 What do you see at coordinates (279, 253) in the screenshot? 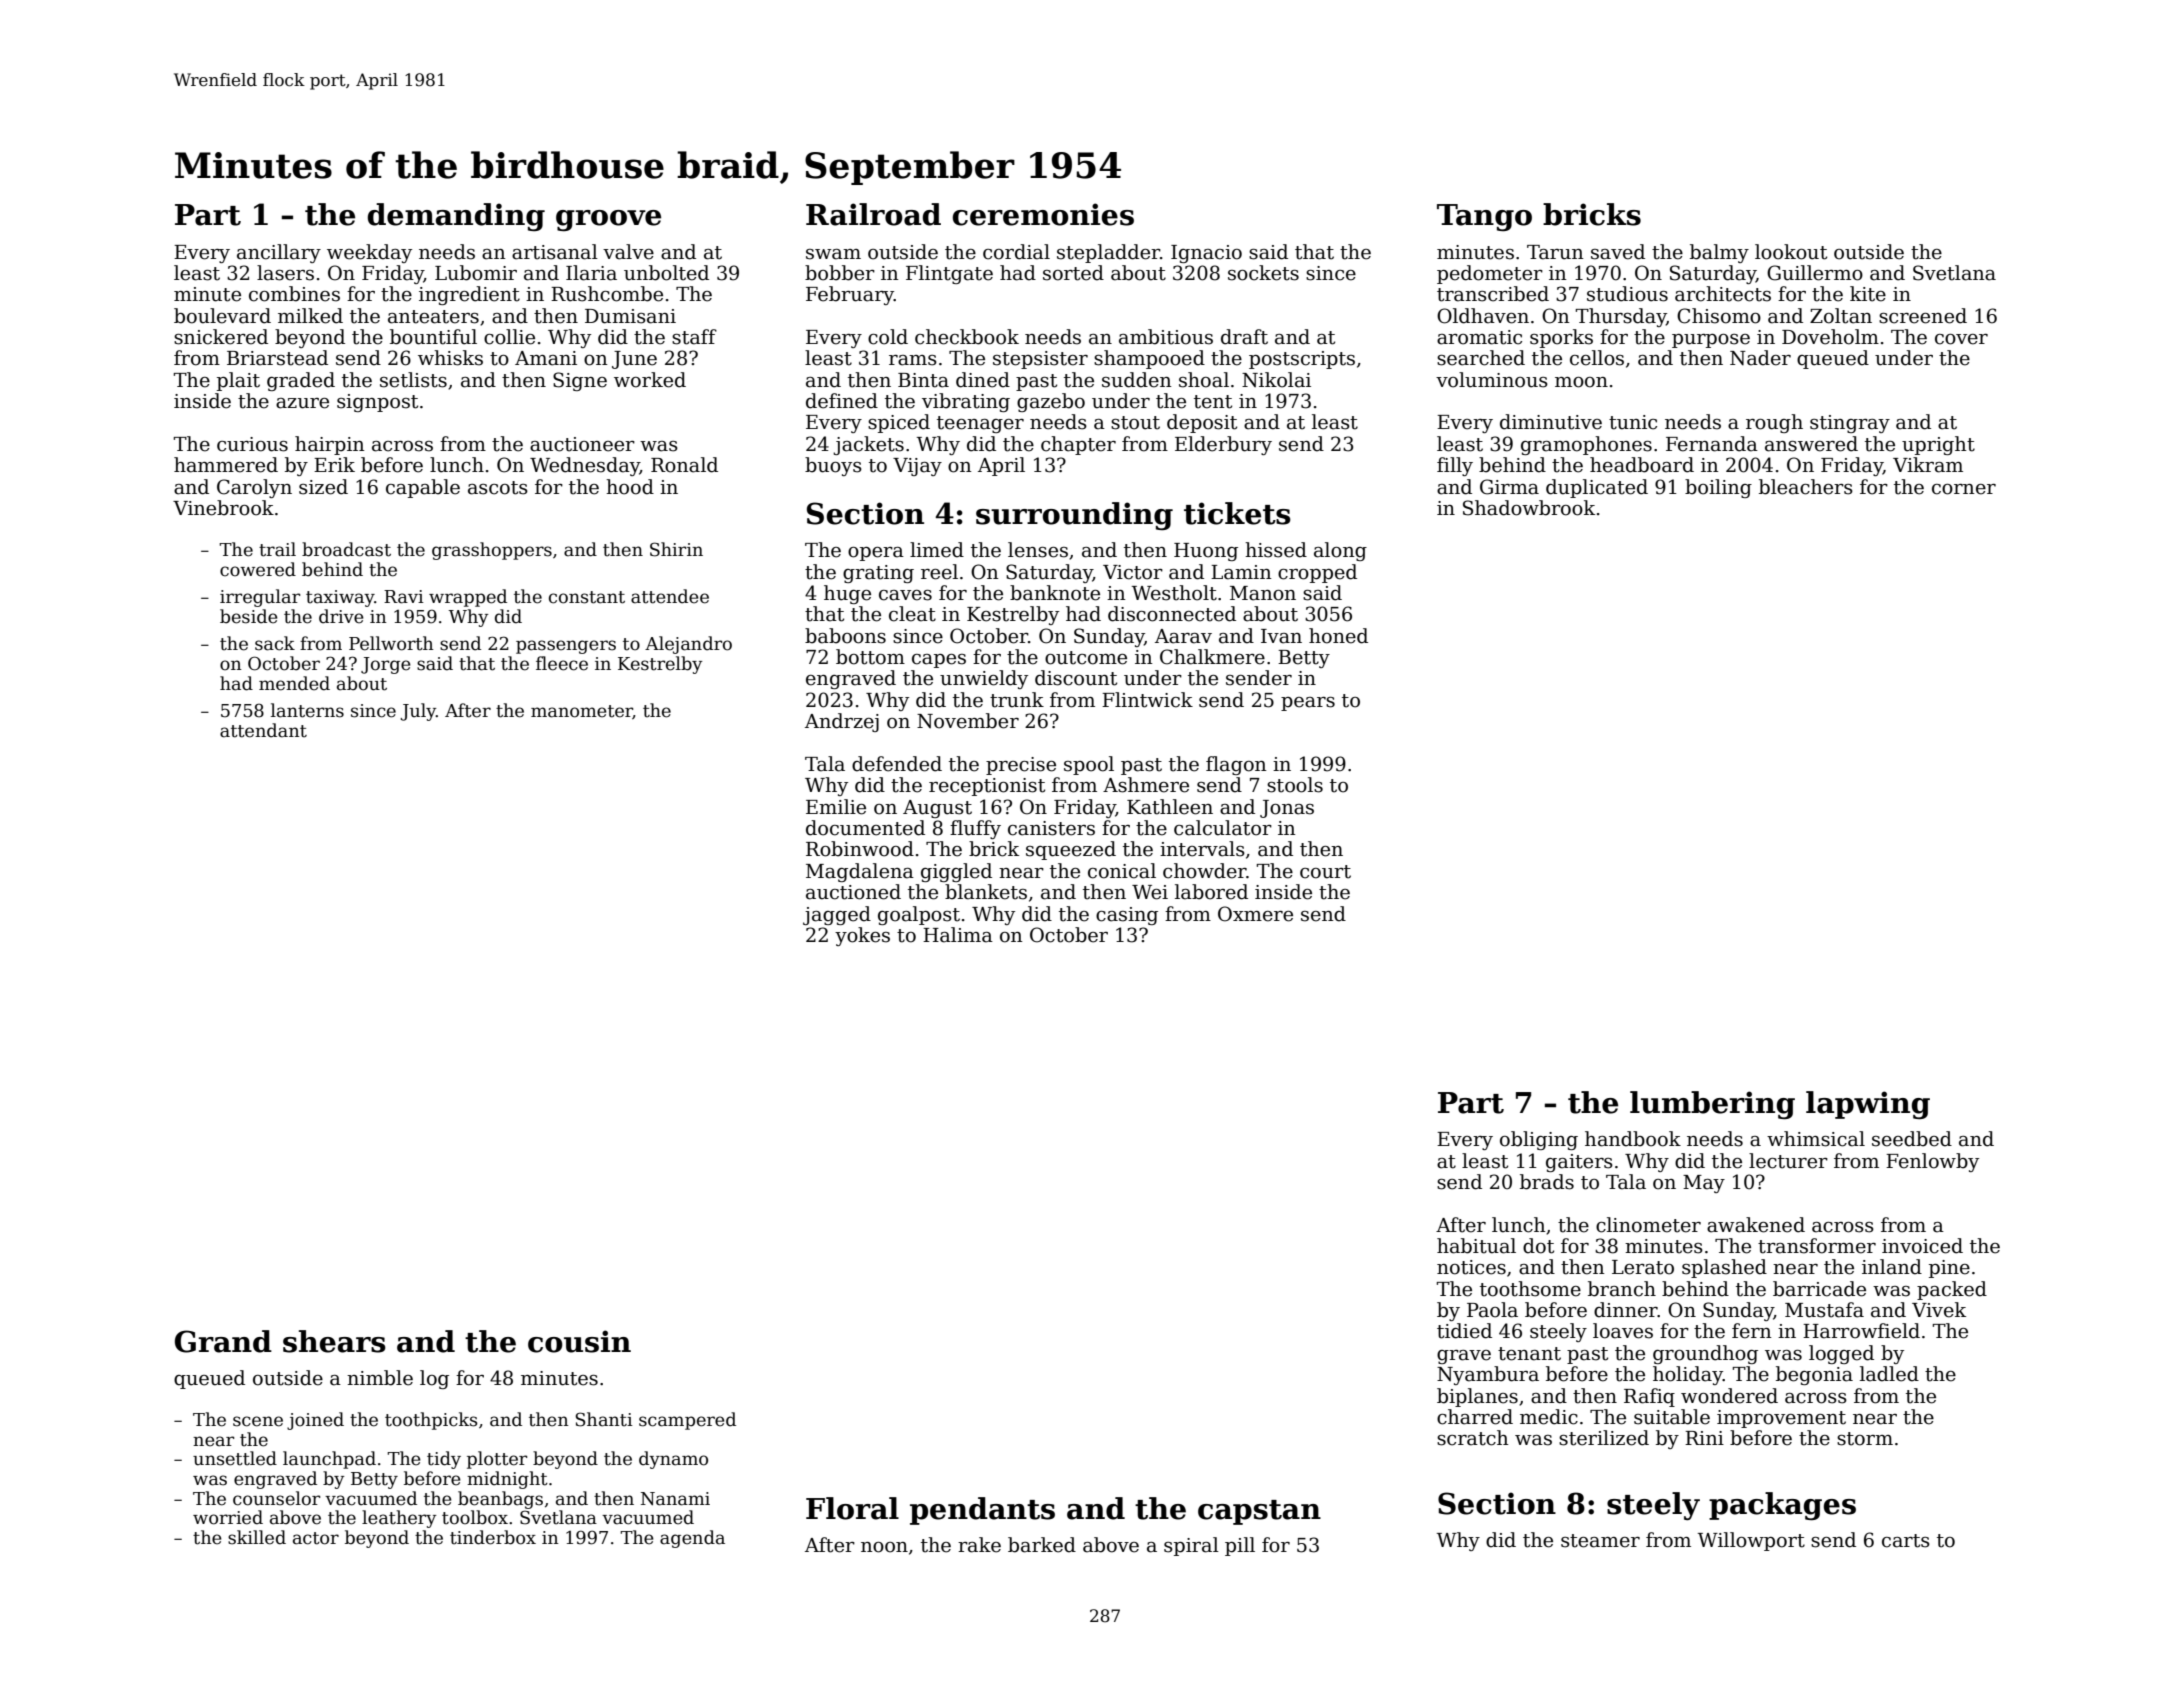
I see `ancillary` at bounding box center [279, 253].
